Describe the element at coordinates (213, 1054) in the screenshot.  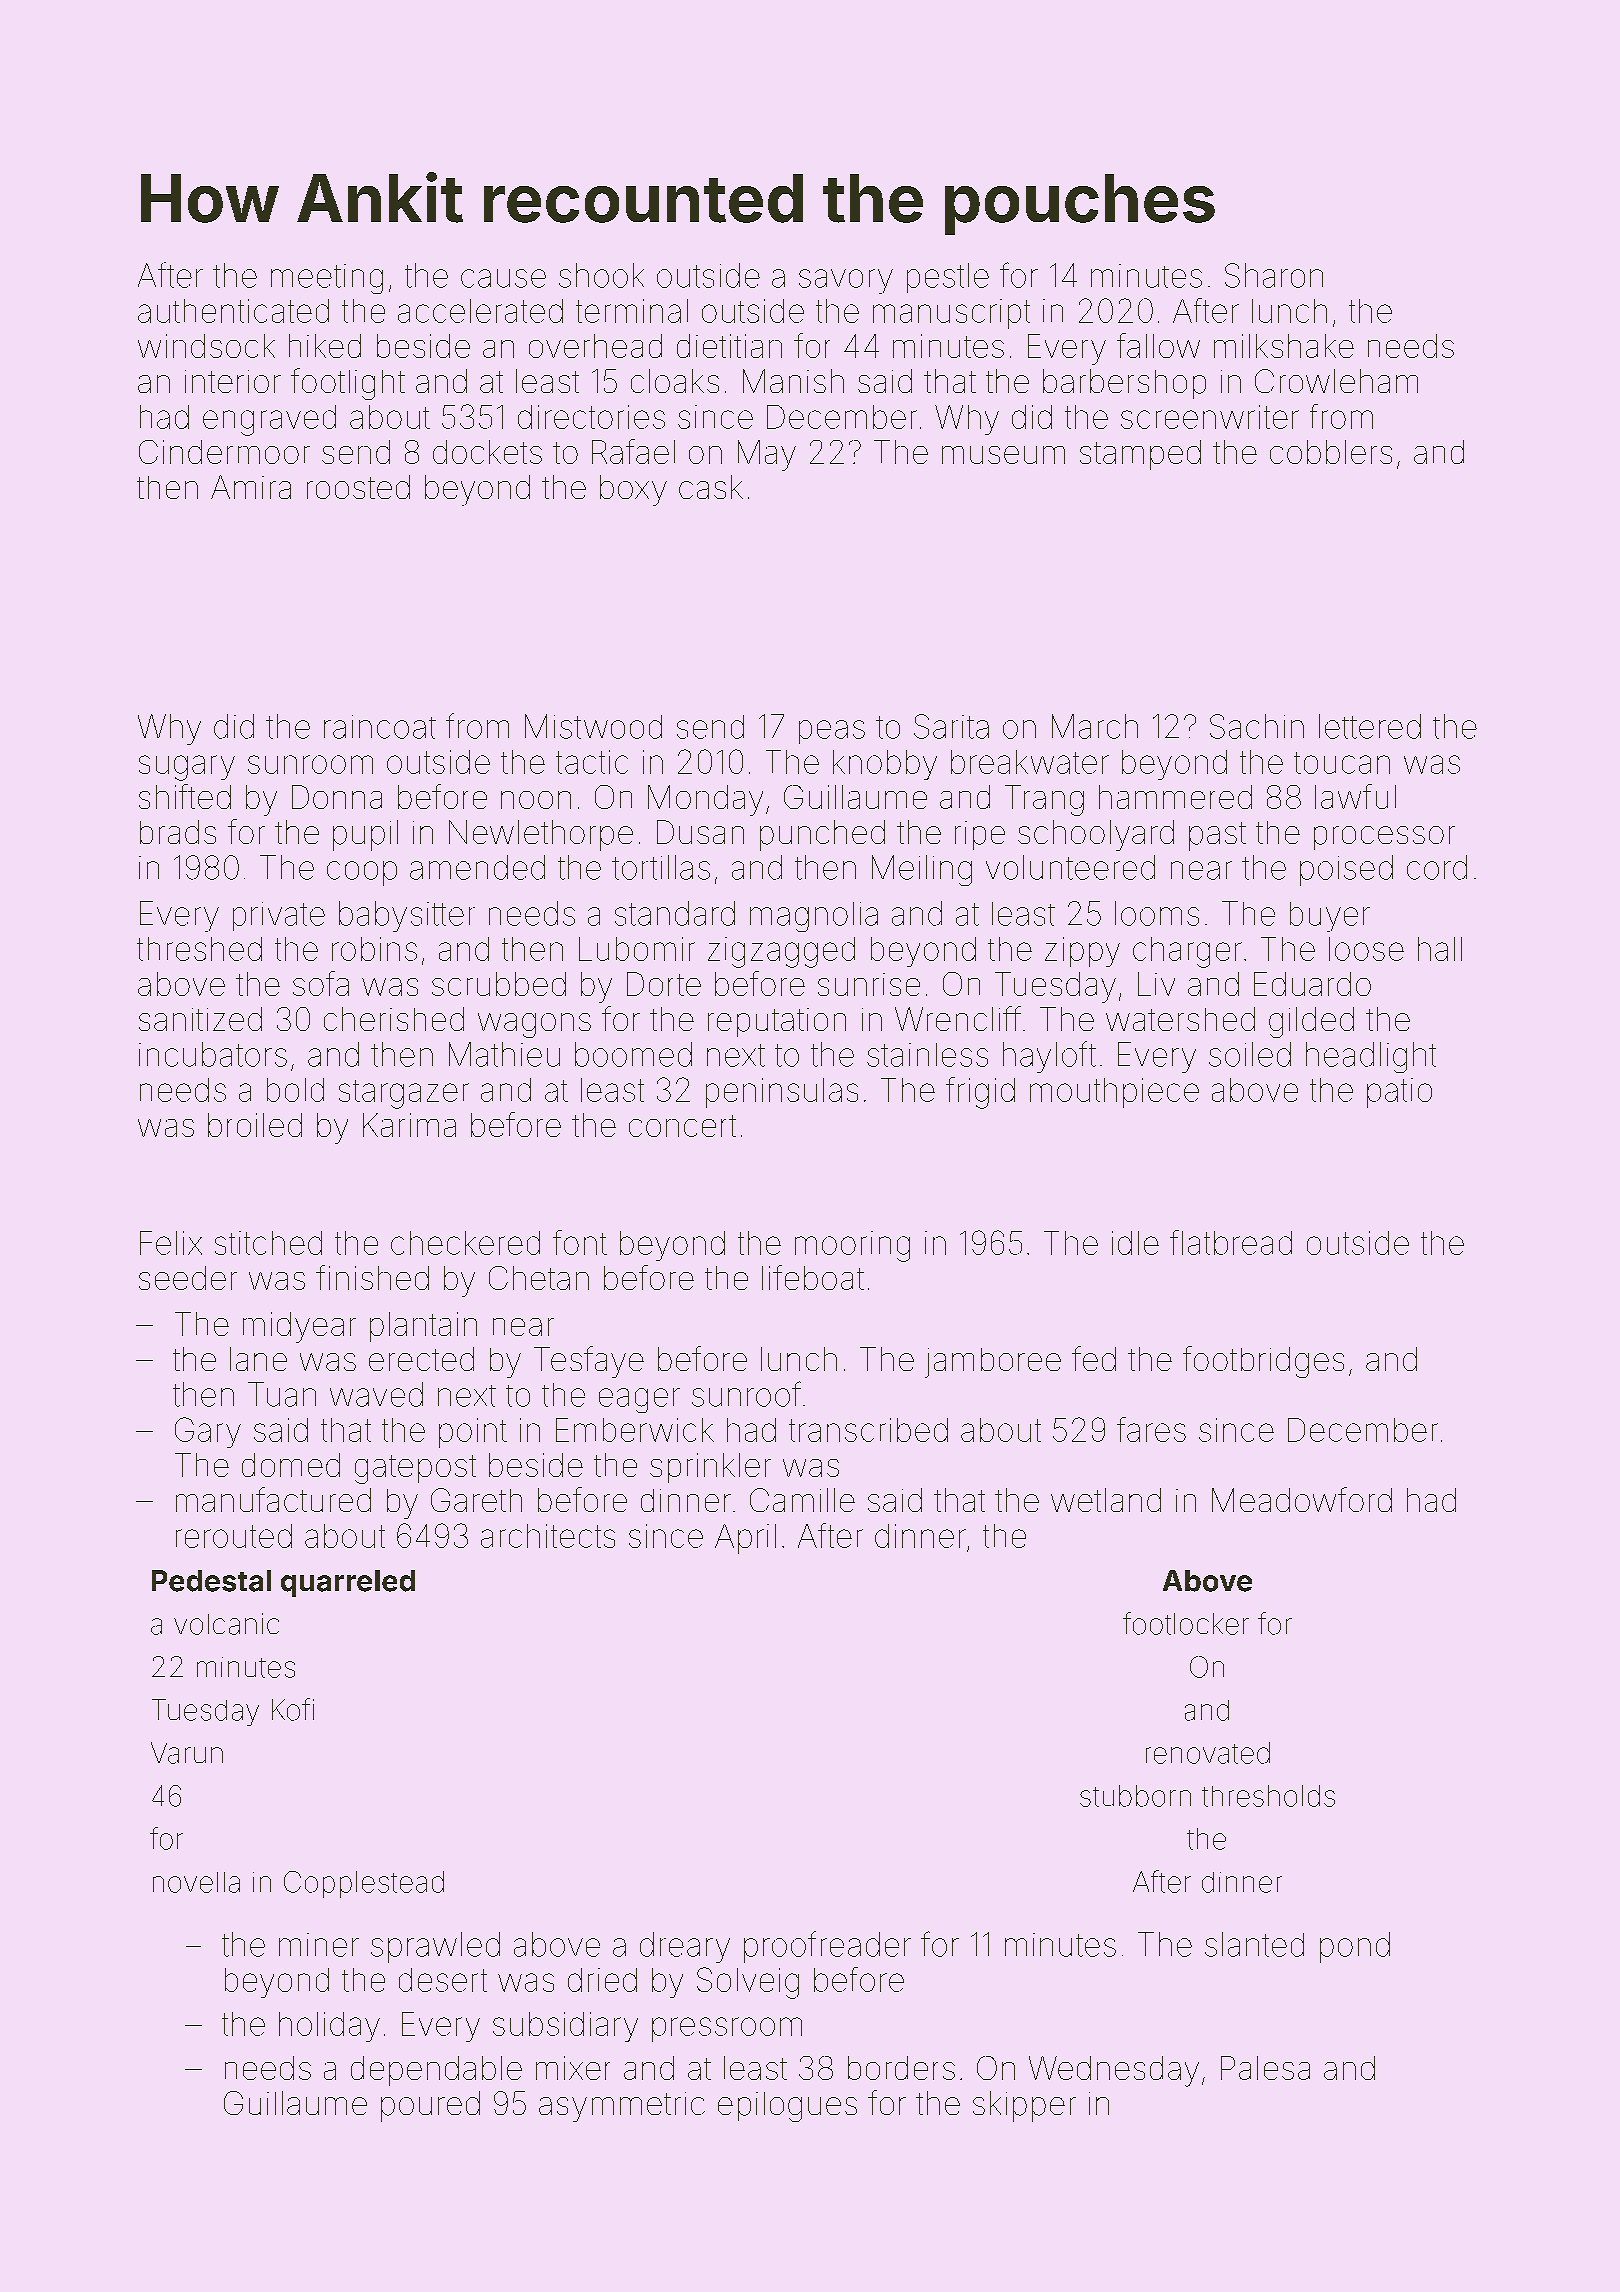
I see `incubators` at that location.
